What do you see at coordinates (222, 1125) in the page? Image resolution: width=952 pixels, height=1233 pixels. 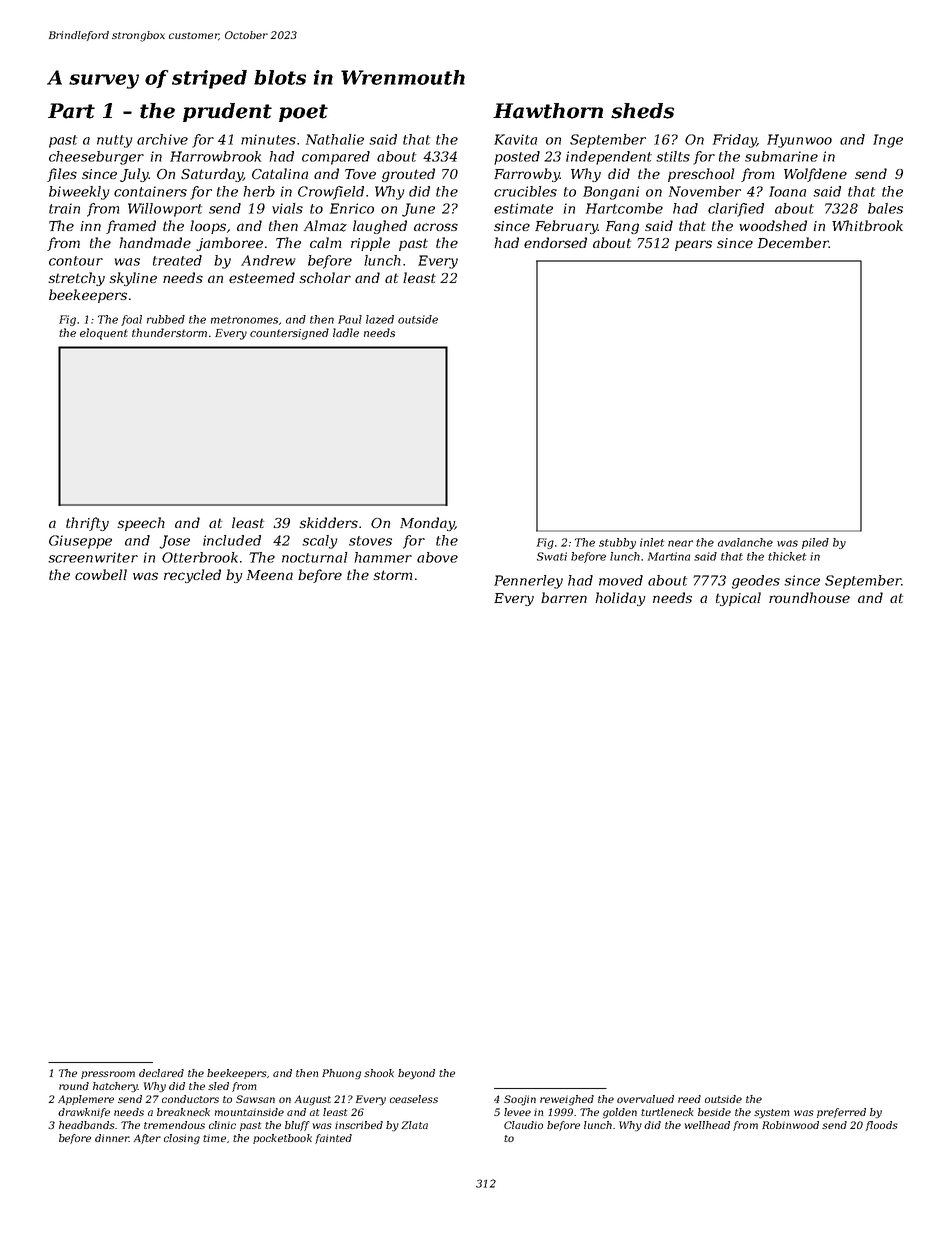 I see `clinic` at bounding box center [222, 1125].
